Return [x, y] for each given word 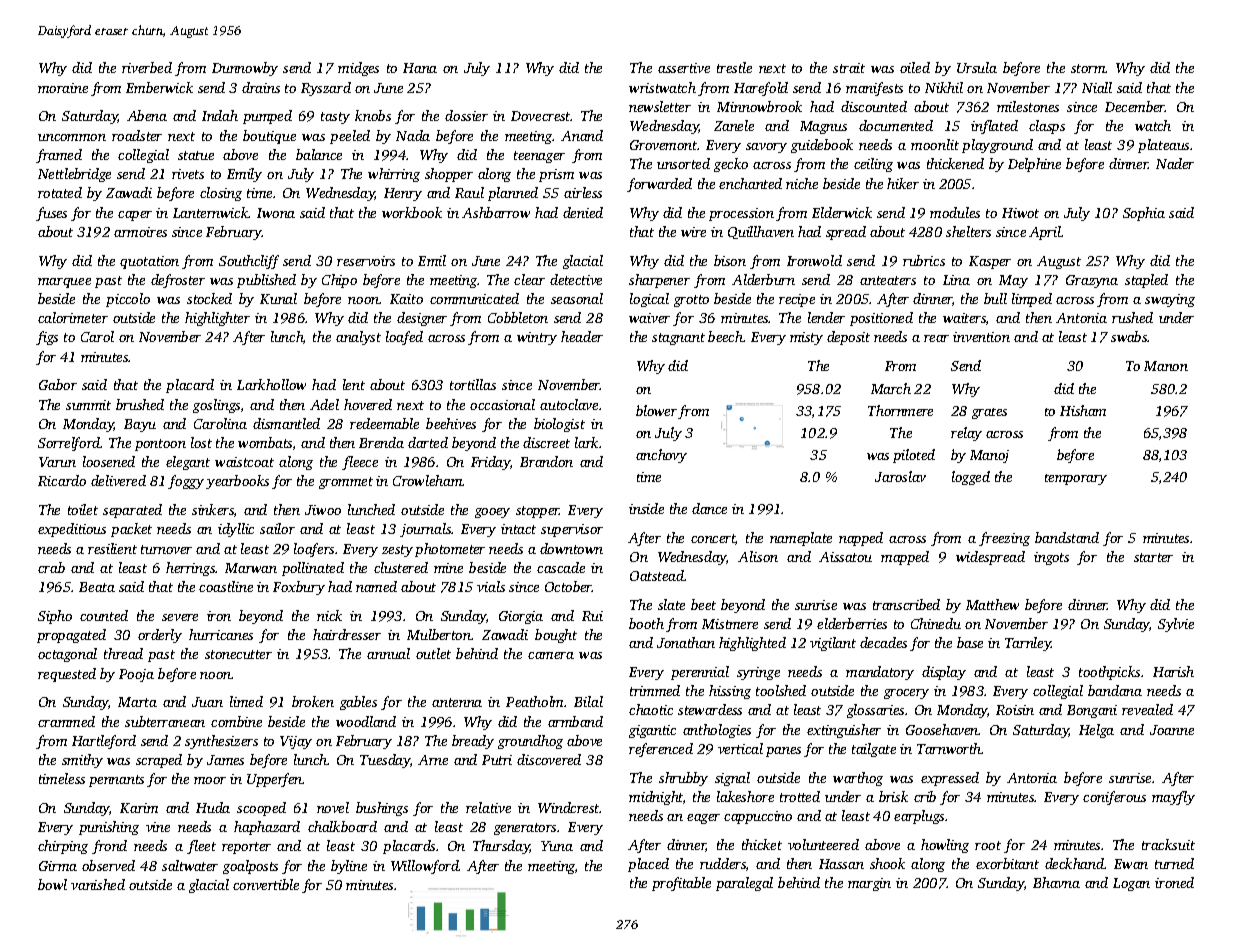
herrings [191, 569]
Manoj [989, 456]
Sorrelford [69, 444]
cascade [561, 567]
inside [646, 508]
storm [1088, 68]
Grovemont [664, 145]
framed [59, 156]
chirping [63, 847]
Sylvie [1176, 625]
